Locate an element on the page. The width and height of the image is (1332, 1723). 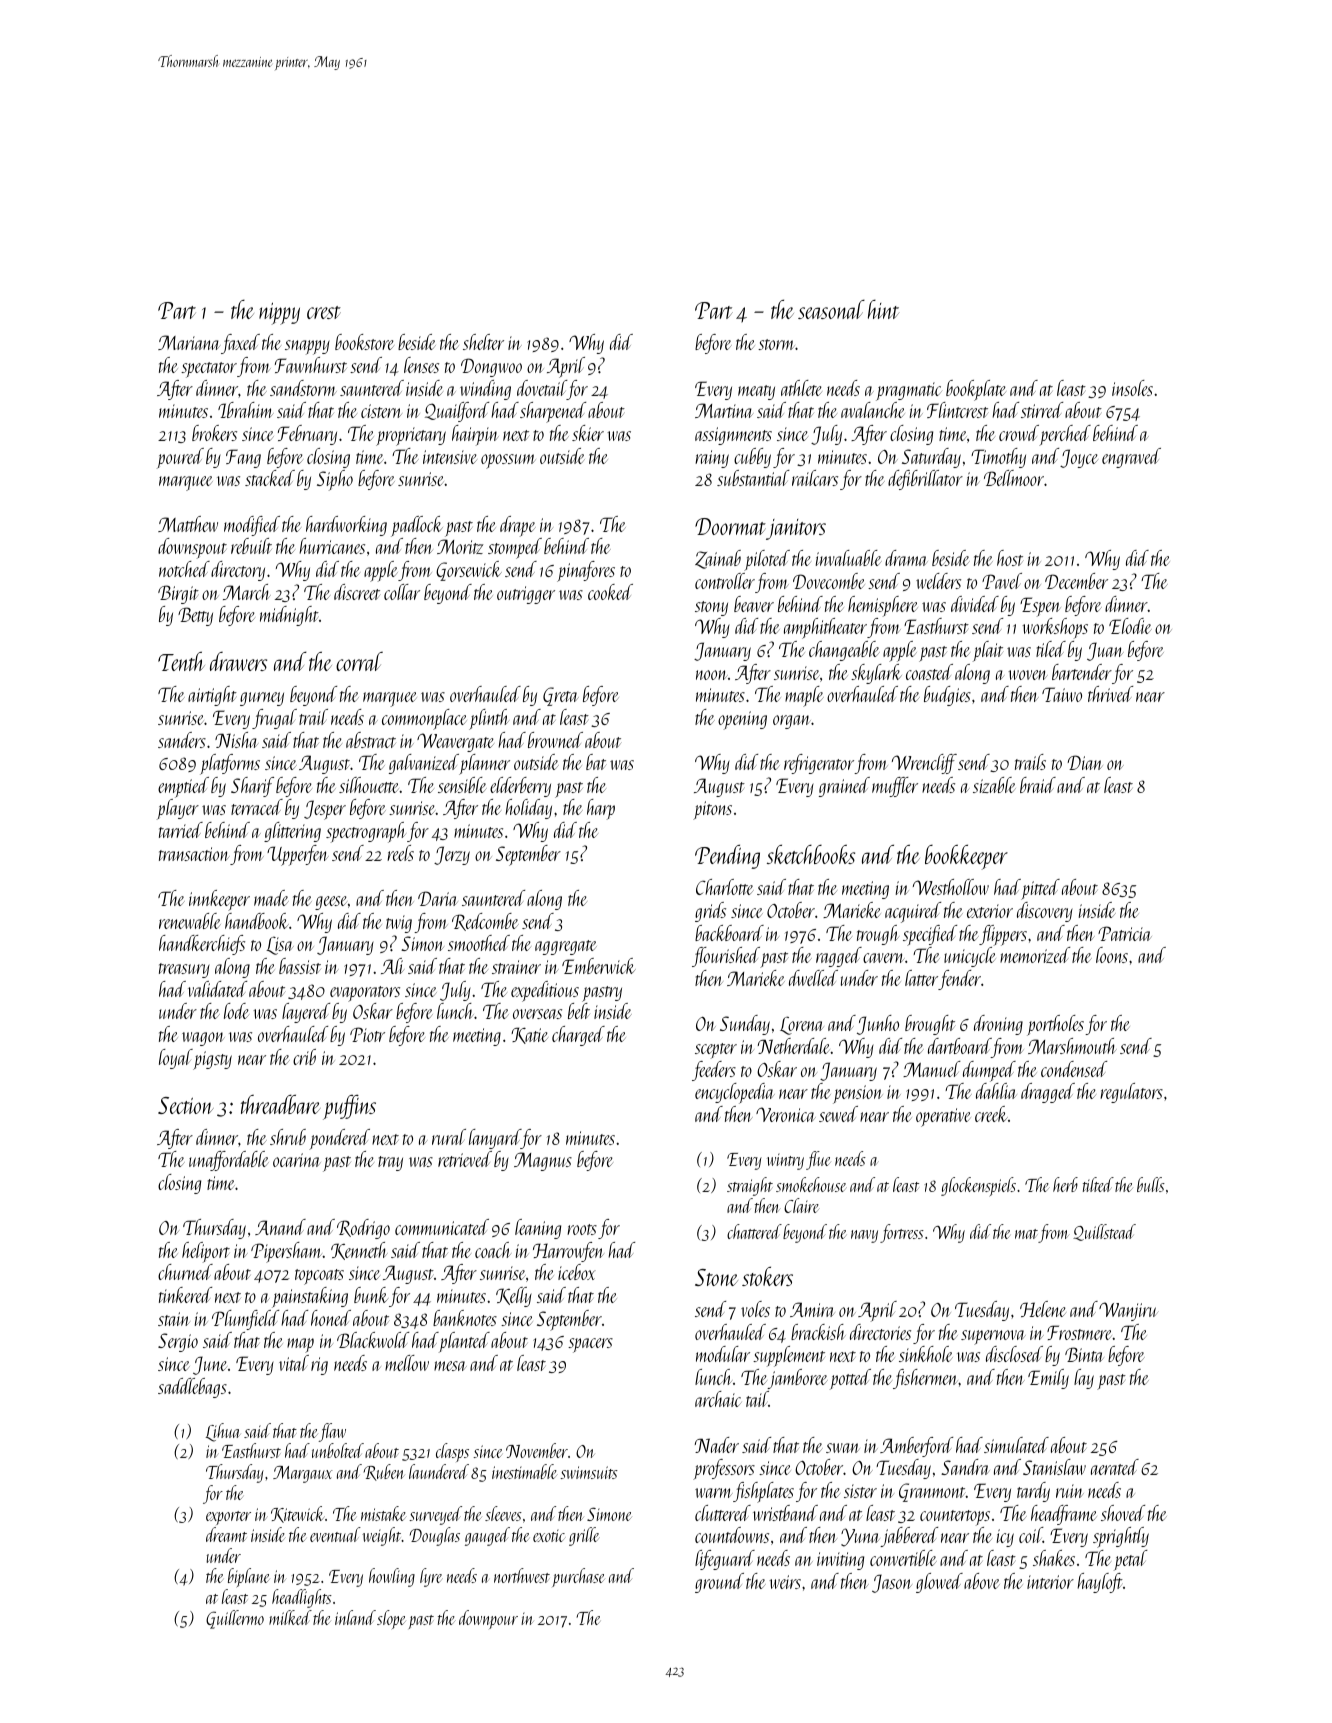
fishplates is located at coordinates (763, 1492).
